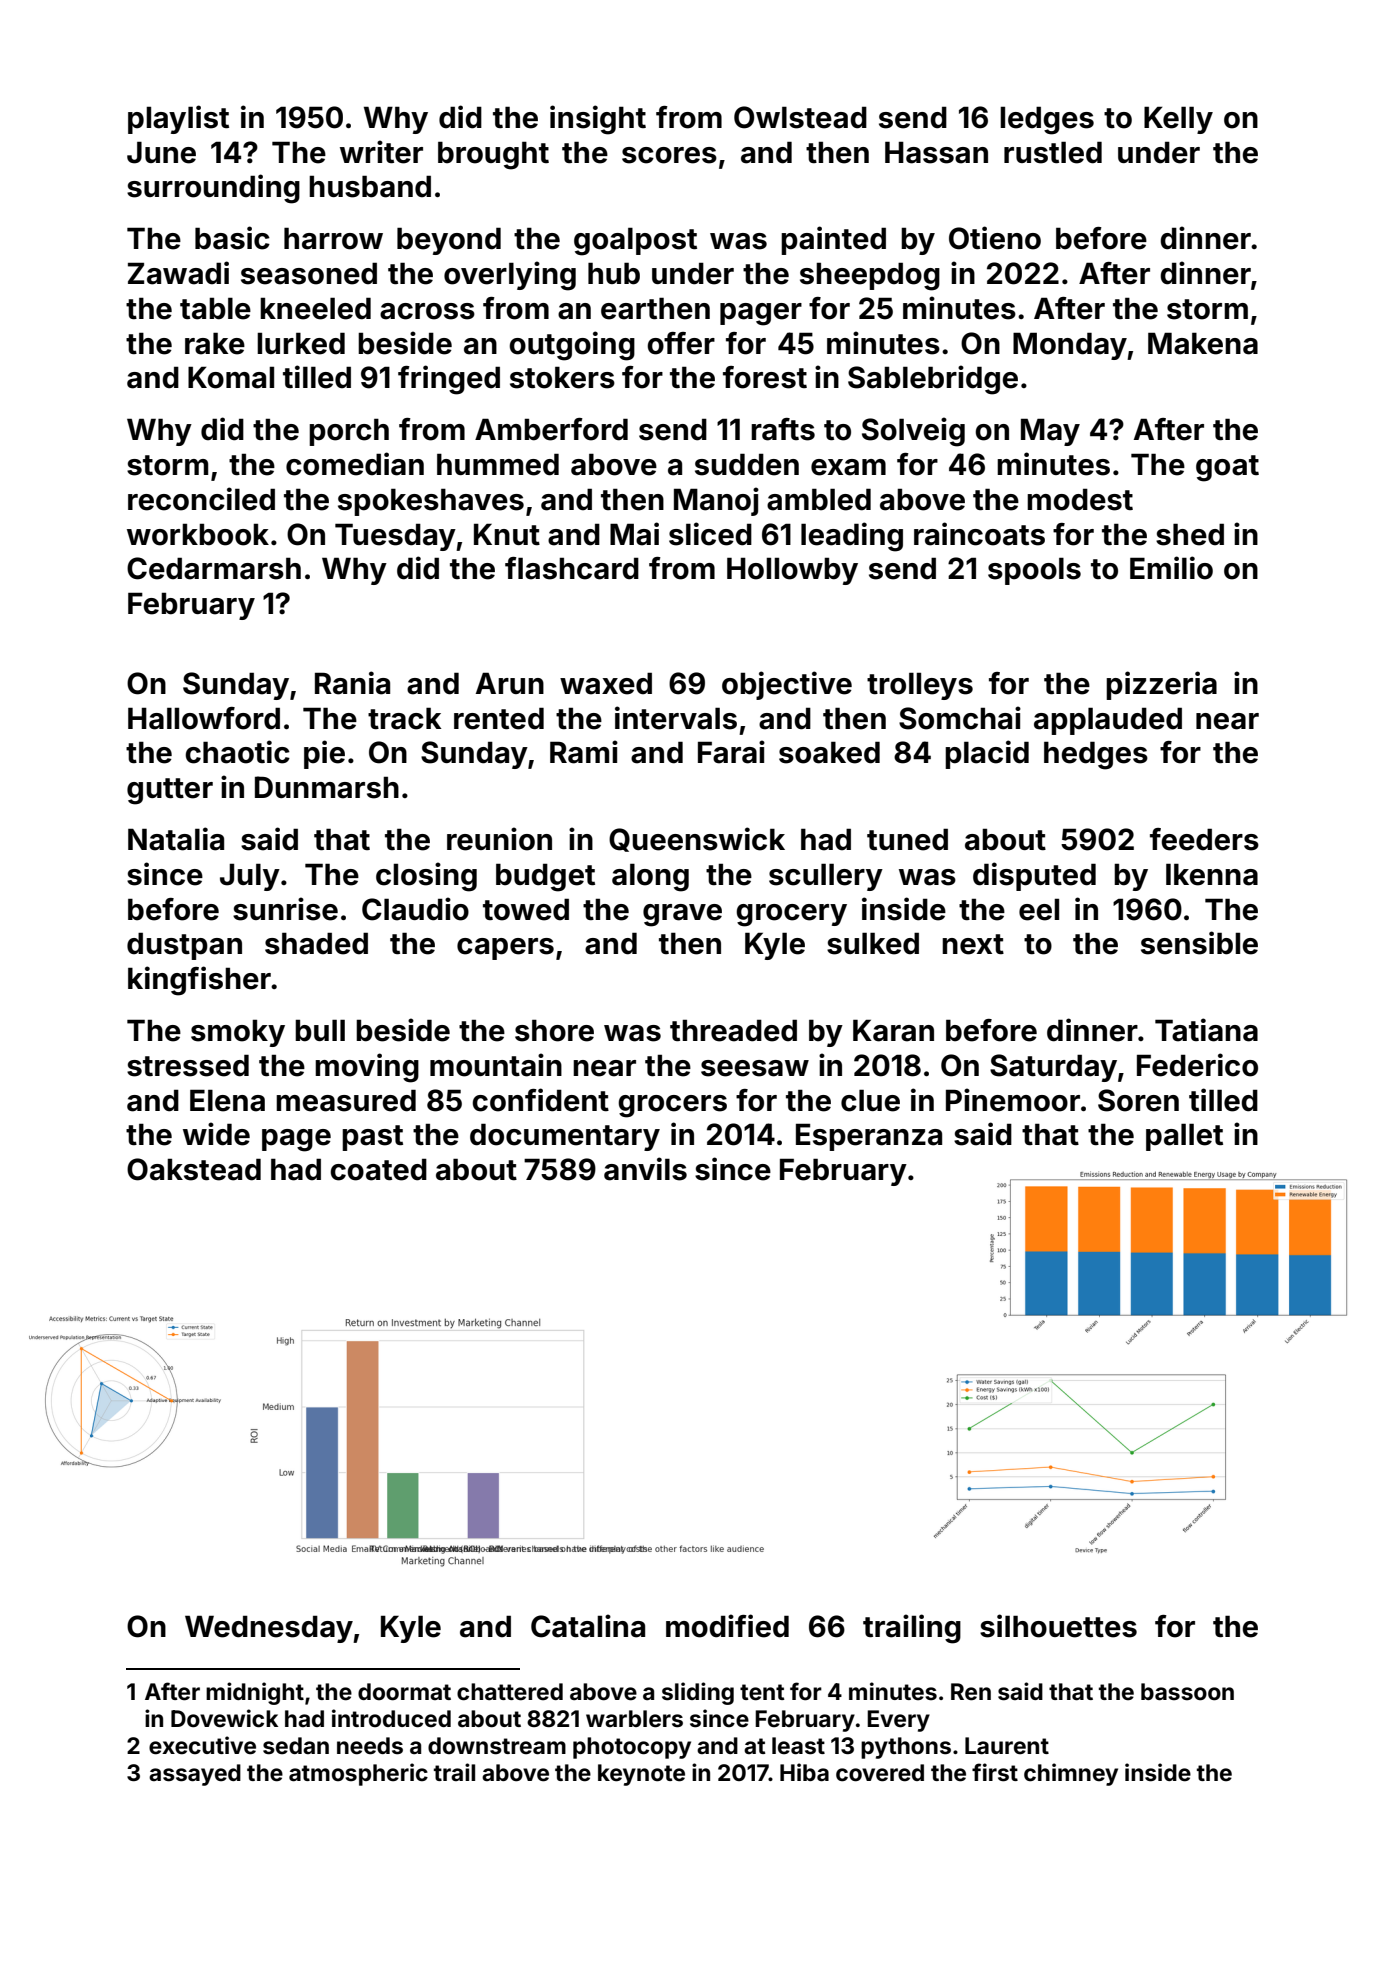 This screenshot has height=1969, width=1386. What do you see at coordinates (1058, 1626) in the screenshot?
I see `silhouettes` at bounding box center [1058, 1626].
